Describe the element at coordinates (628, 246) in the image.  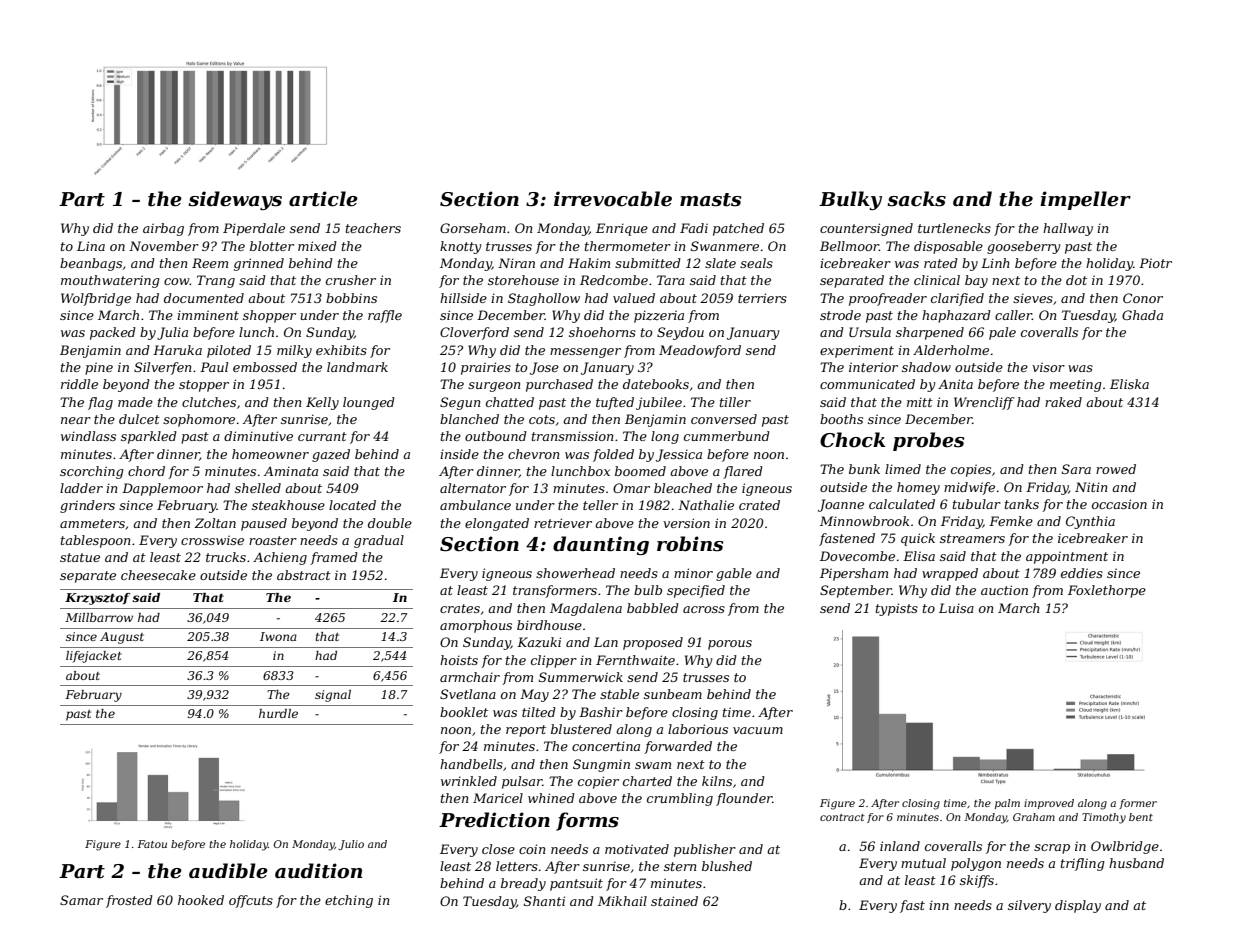
I see `thermometer` at that location.
